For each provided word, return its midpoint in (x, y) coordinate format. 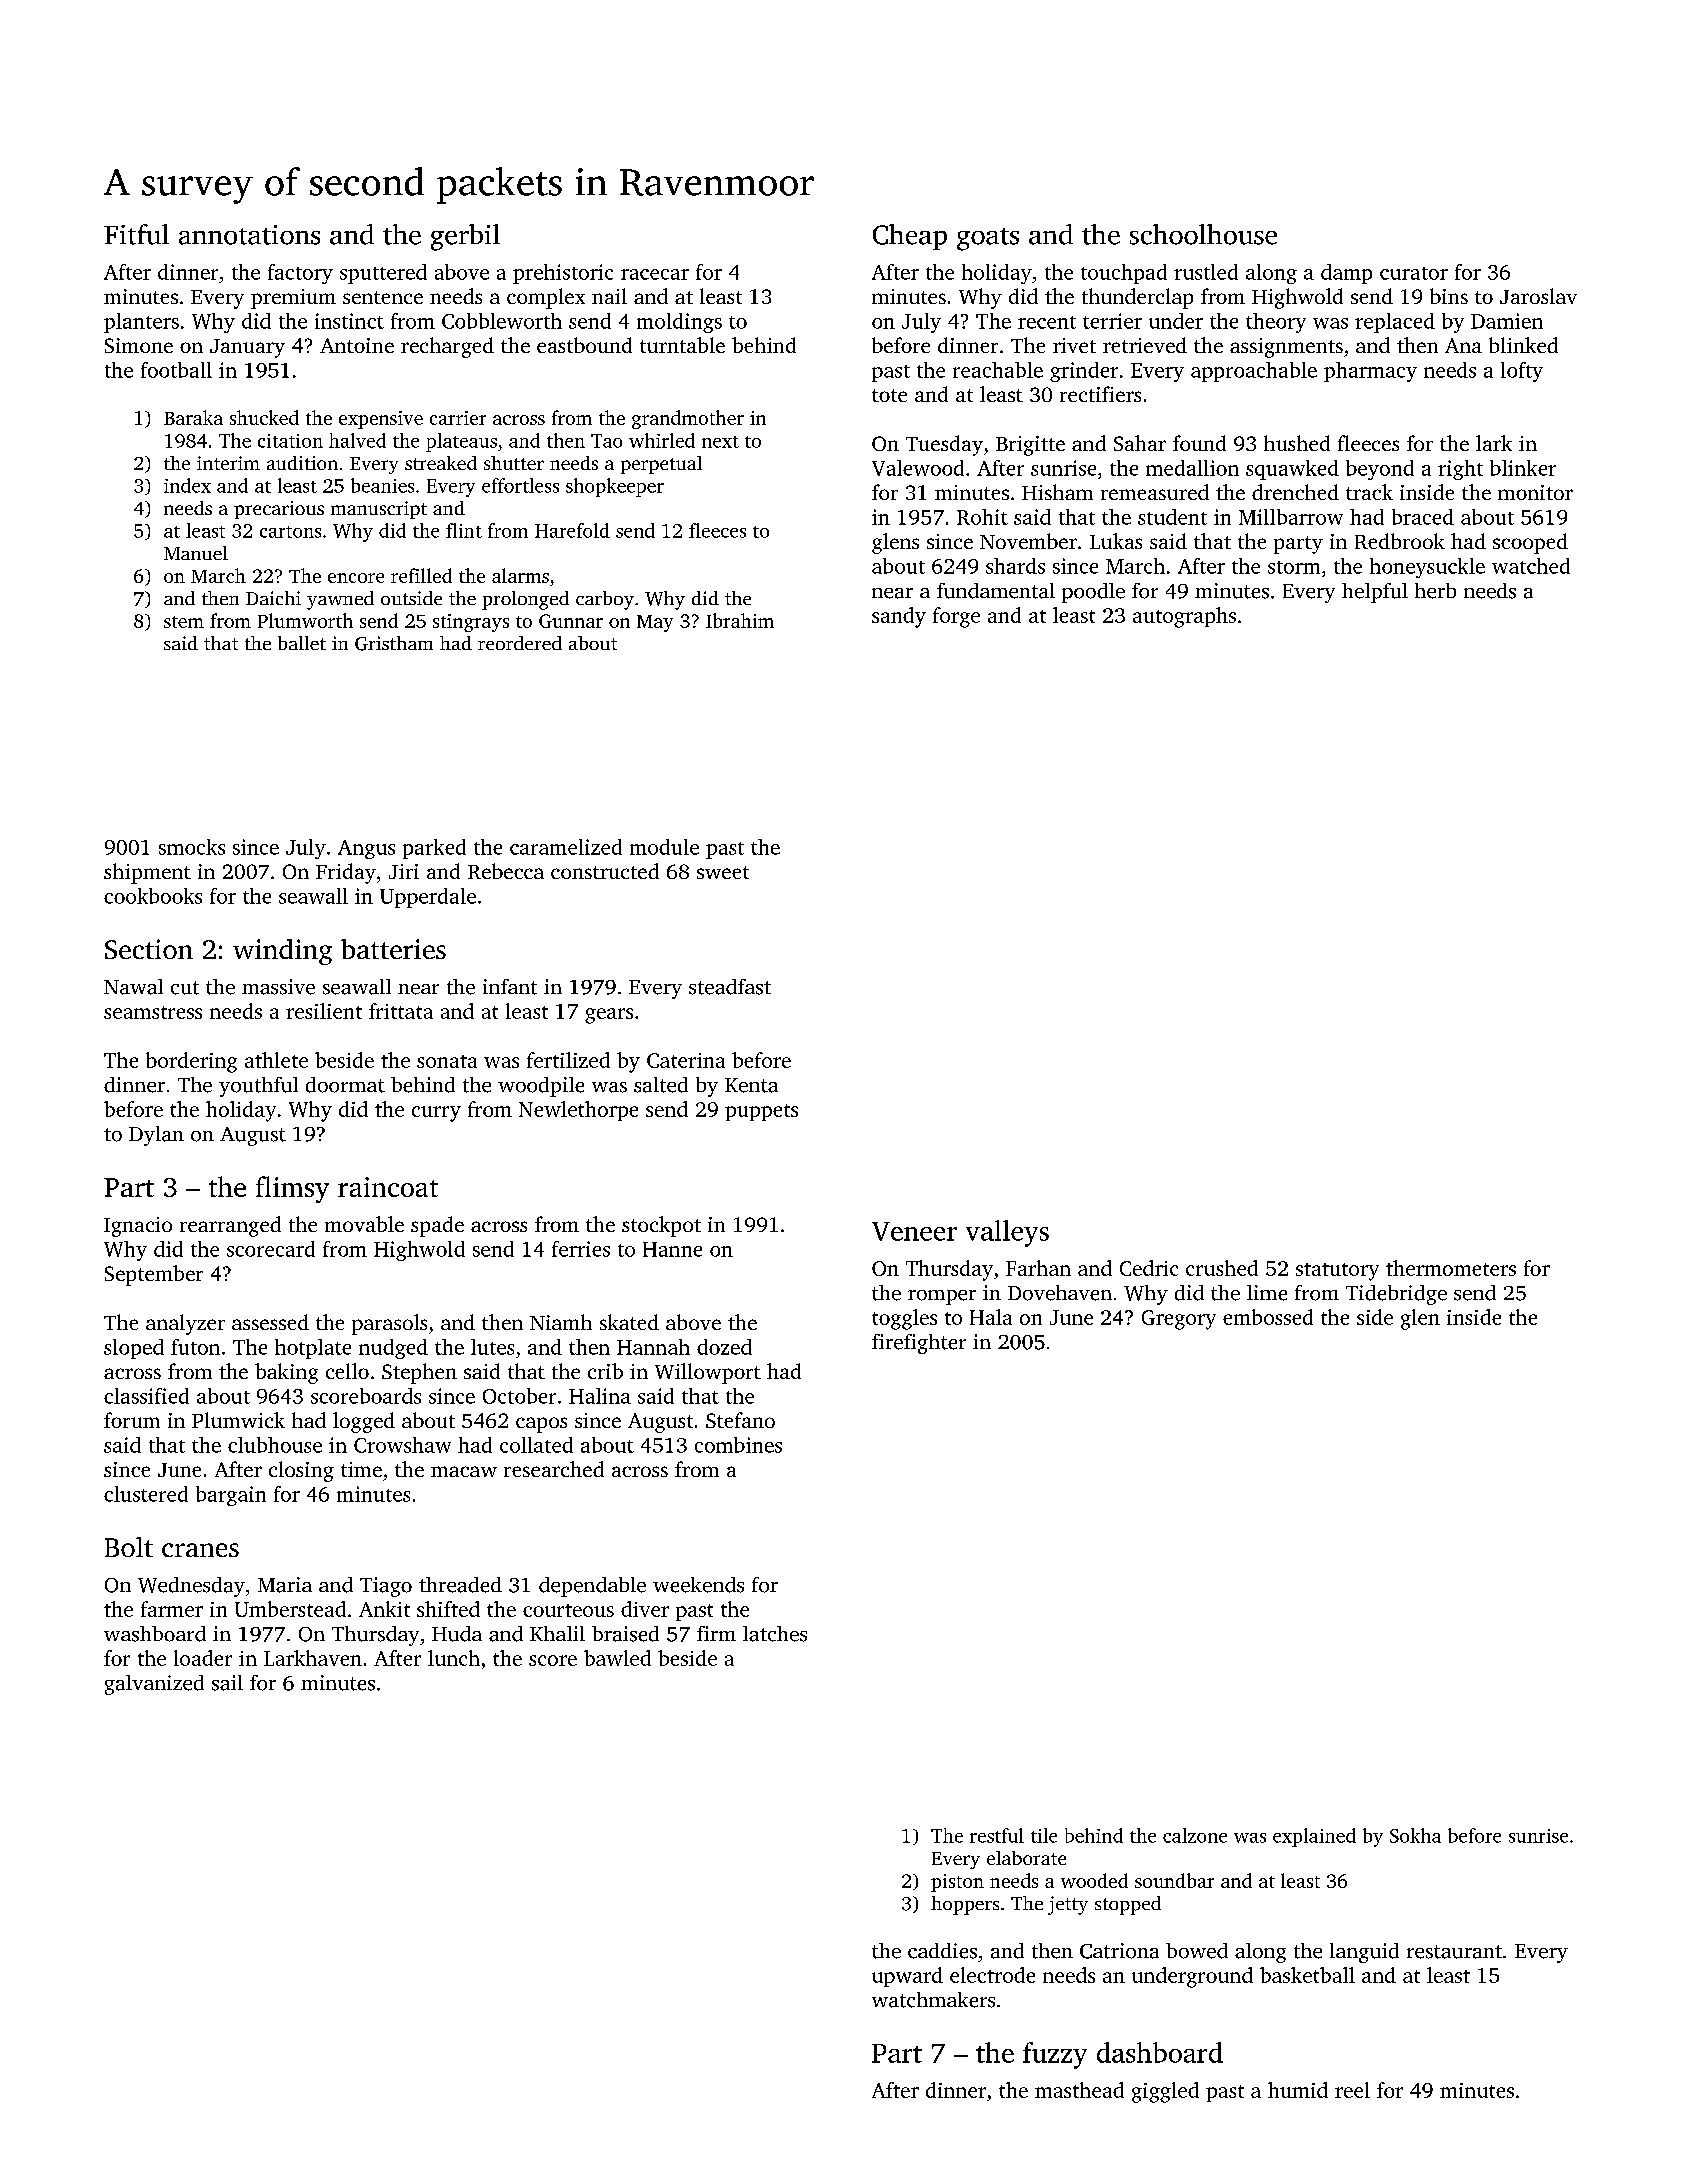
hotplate (313, 1349)
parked (434, 849)
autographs (1184, 617)
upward (907, 1977)
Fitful (136, 234)
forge (956, 617)
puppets (761, 1112)
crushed (1222, 1268)
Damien (1507, 321)
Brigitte (1030, 446)
